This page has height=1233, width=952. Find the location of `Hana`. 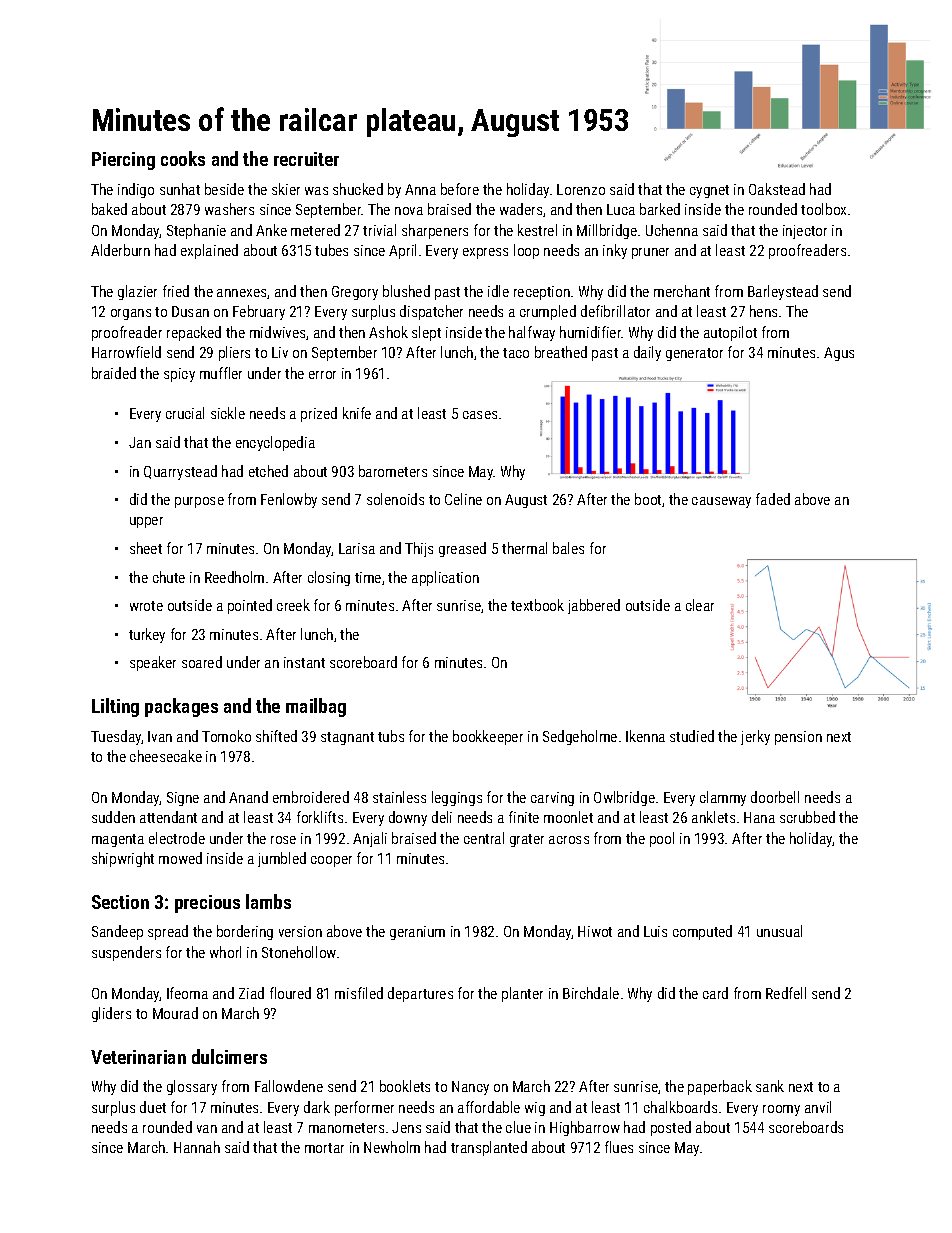

Hana is located at coordinates (759, 817).
